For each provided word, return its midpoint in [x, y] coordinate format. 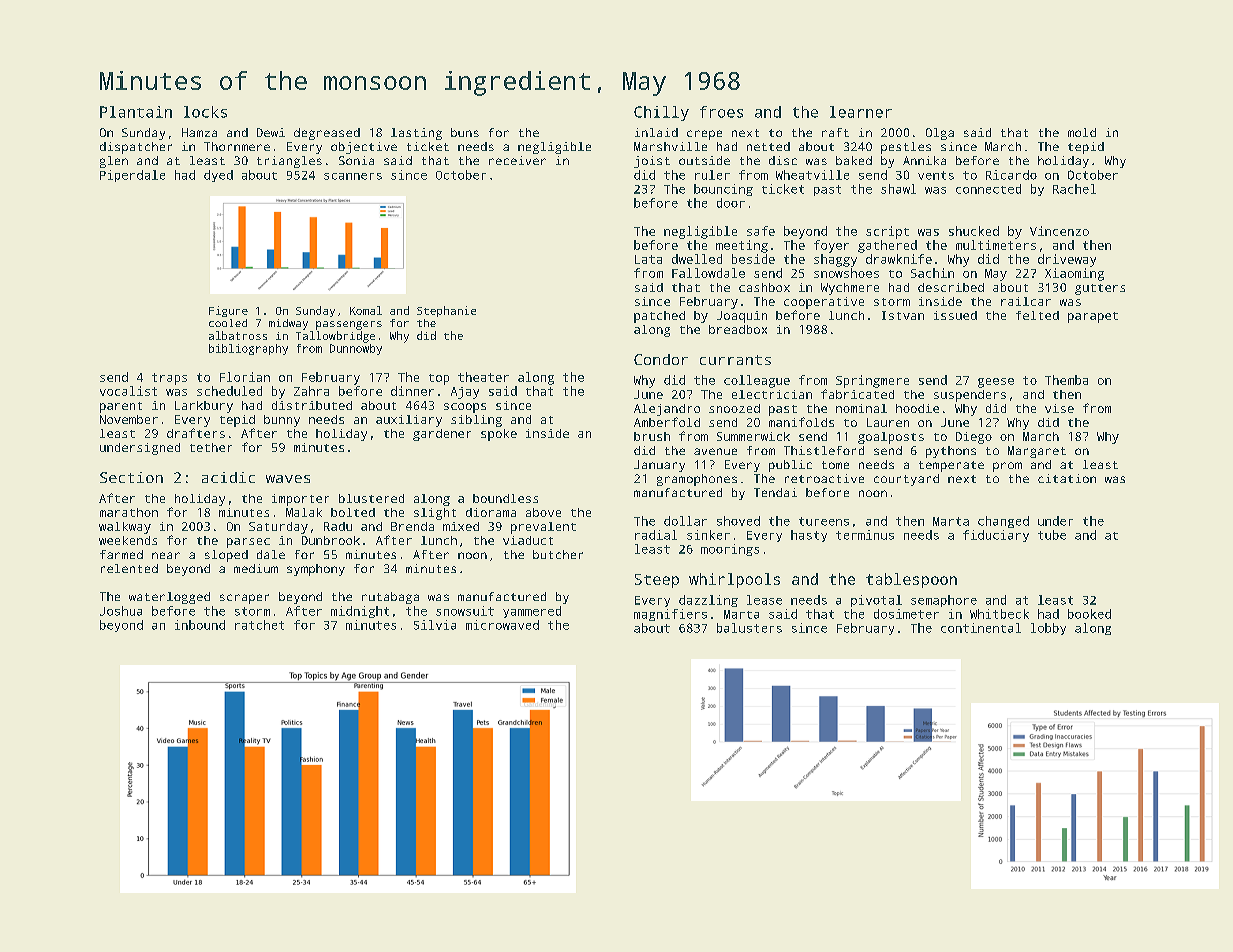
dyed [218, 176]
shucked [974, 231]
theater [483, 377]
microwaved [502, 625]
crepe [704, 135]
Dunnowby [356, 349]
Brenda [412, 526]
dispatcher [136, 148]
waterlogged [169, 598]
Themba [1066, 380]
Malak [304, 512]
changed [1003, 522]
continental [981, 628]
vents [936, 175]
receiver [517, 160]
